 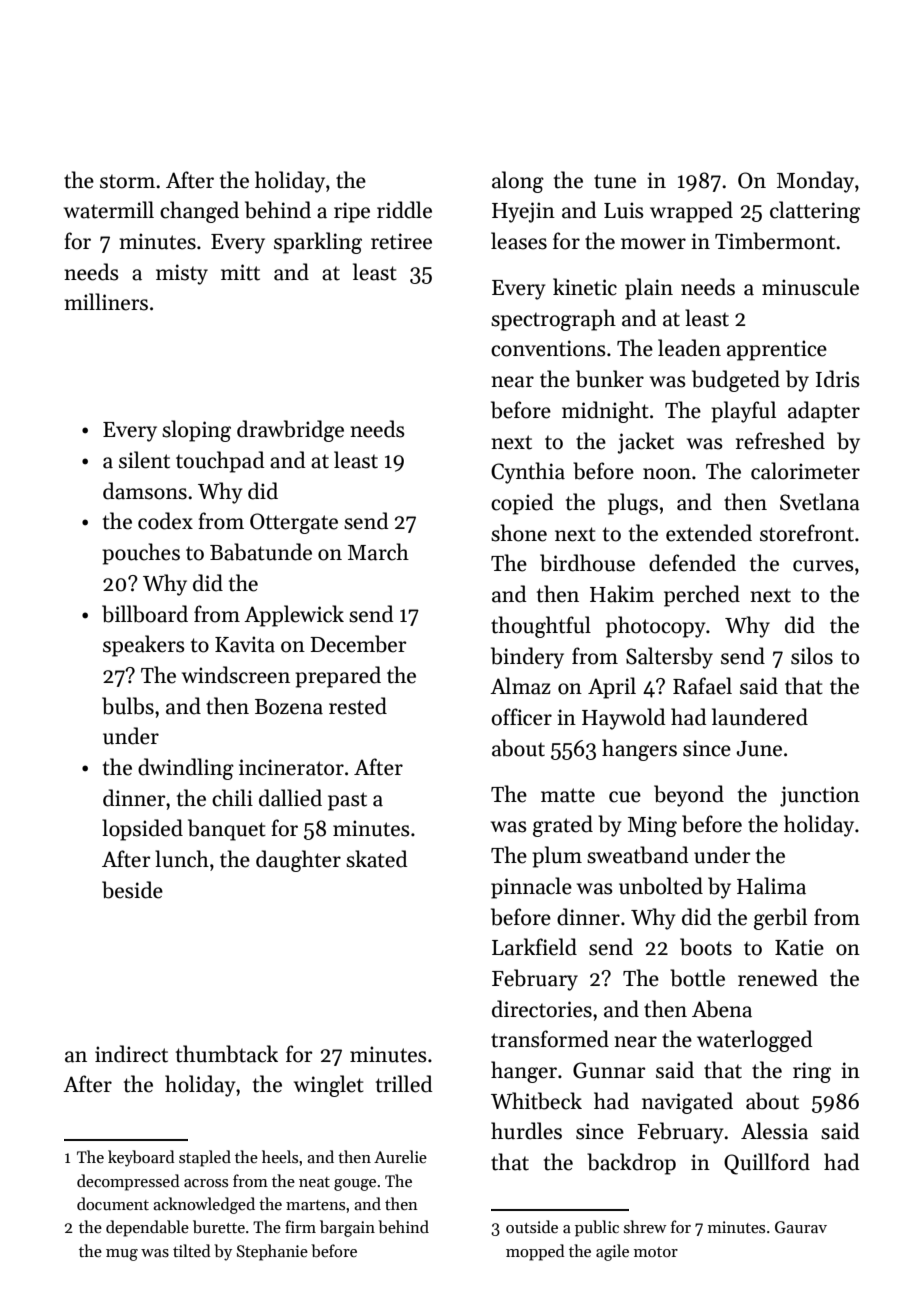 I want to click on bulbs, so click(x=128, y=706).
